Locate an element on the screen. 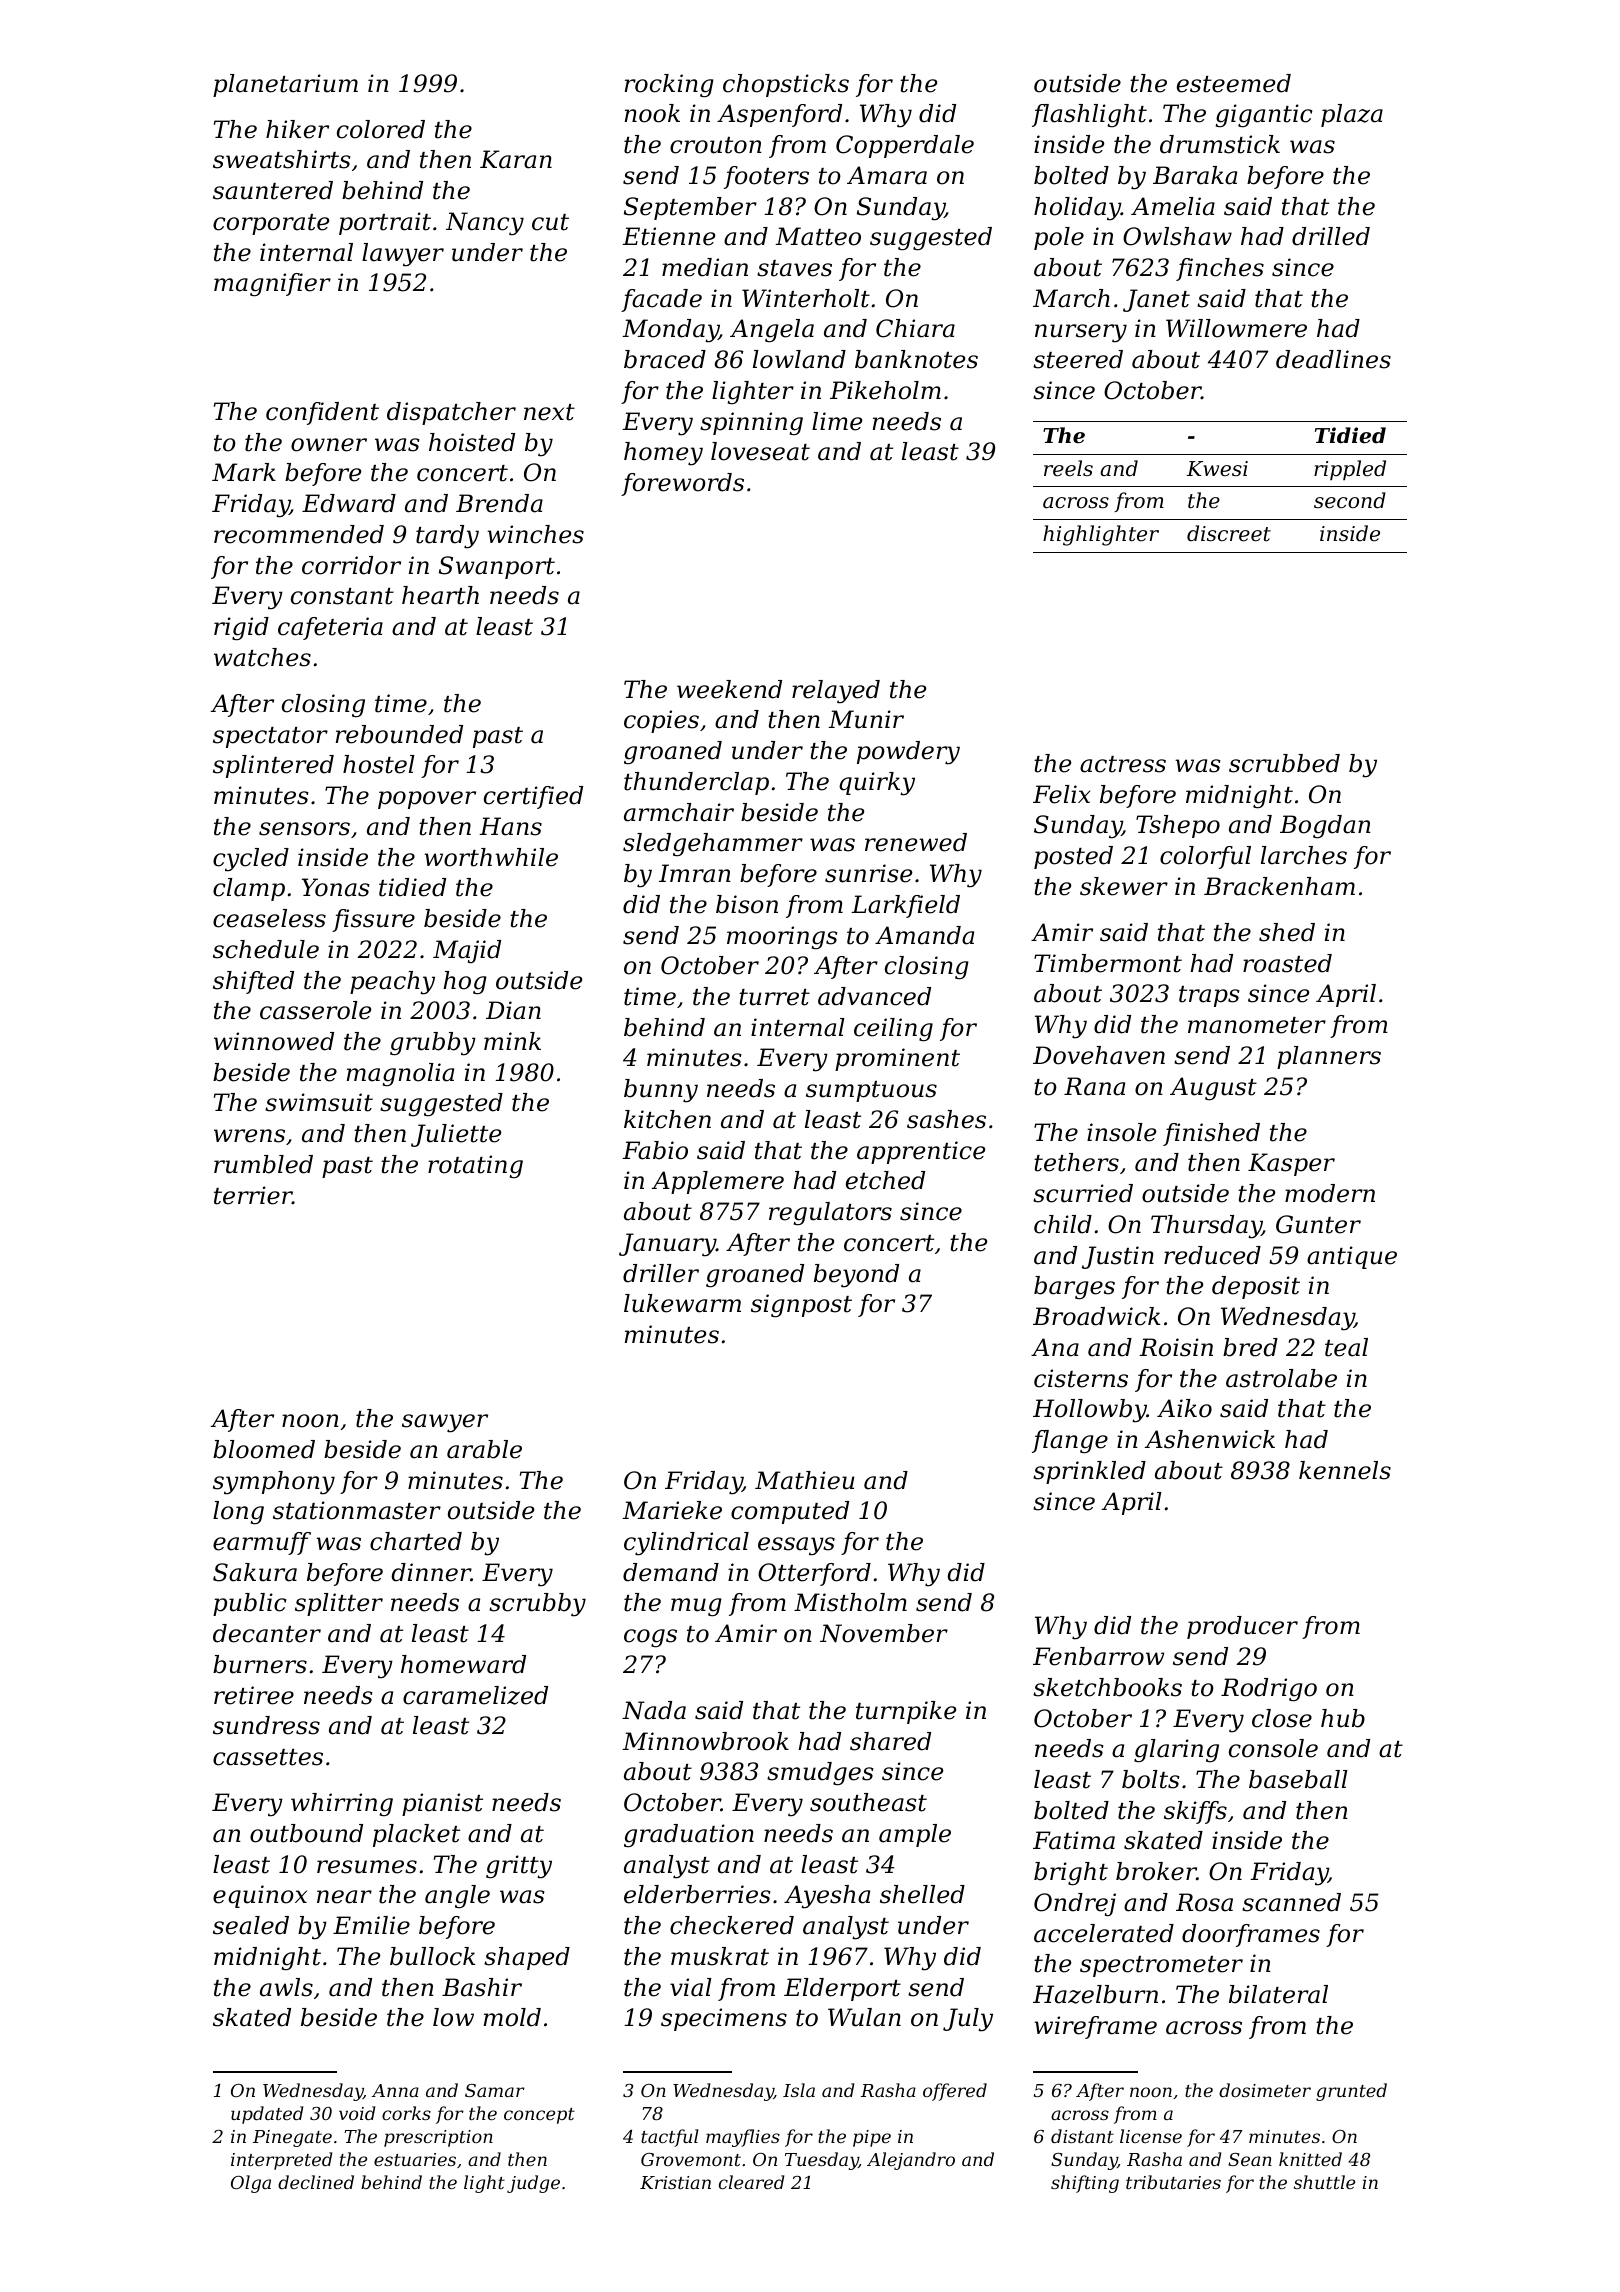  reels is located at coordinates (1068, 468).
